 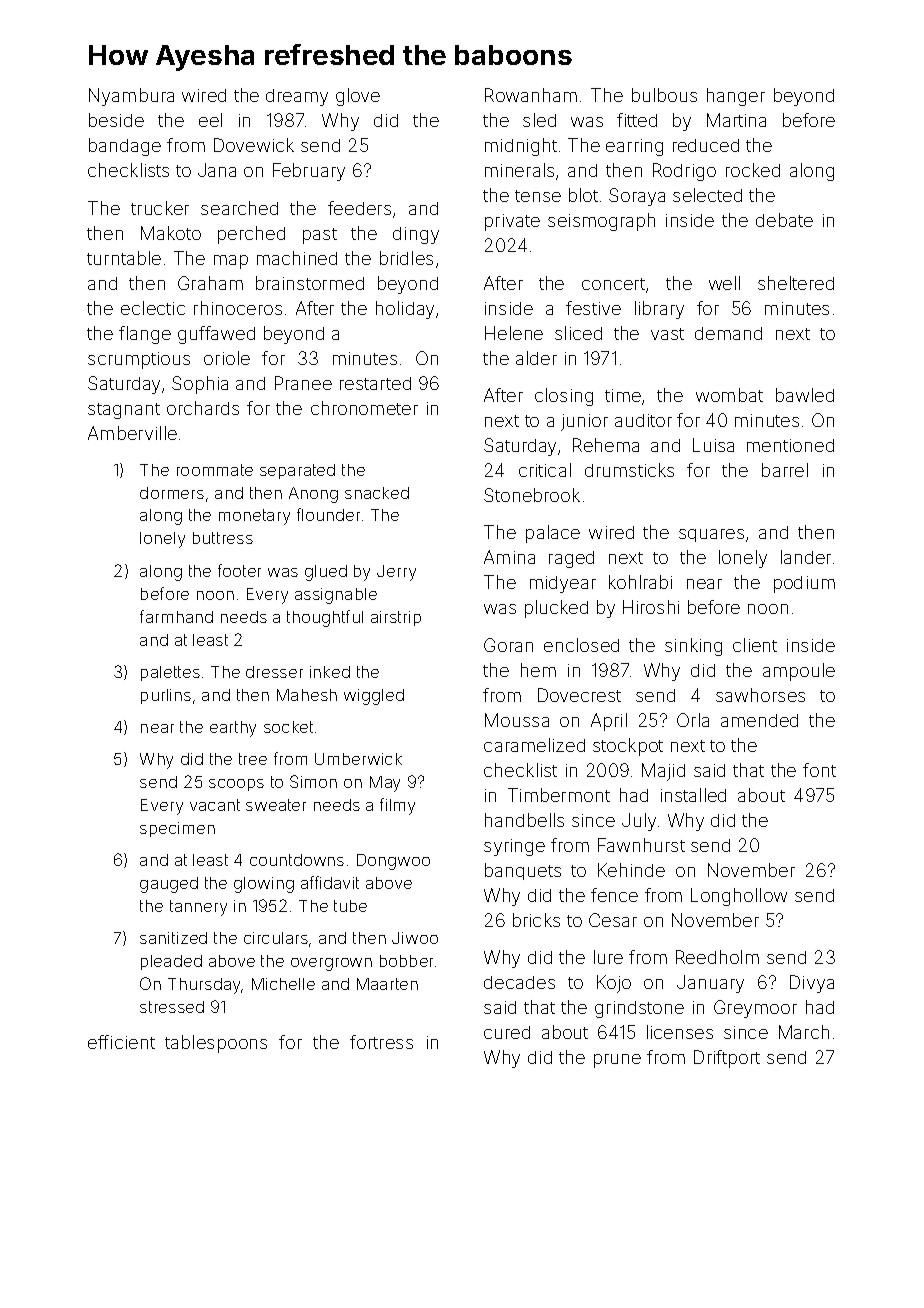 What do you see at coordinates (724, 283) in the screenshot?
I see `well` at bounding box center [724, 283].
